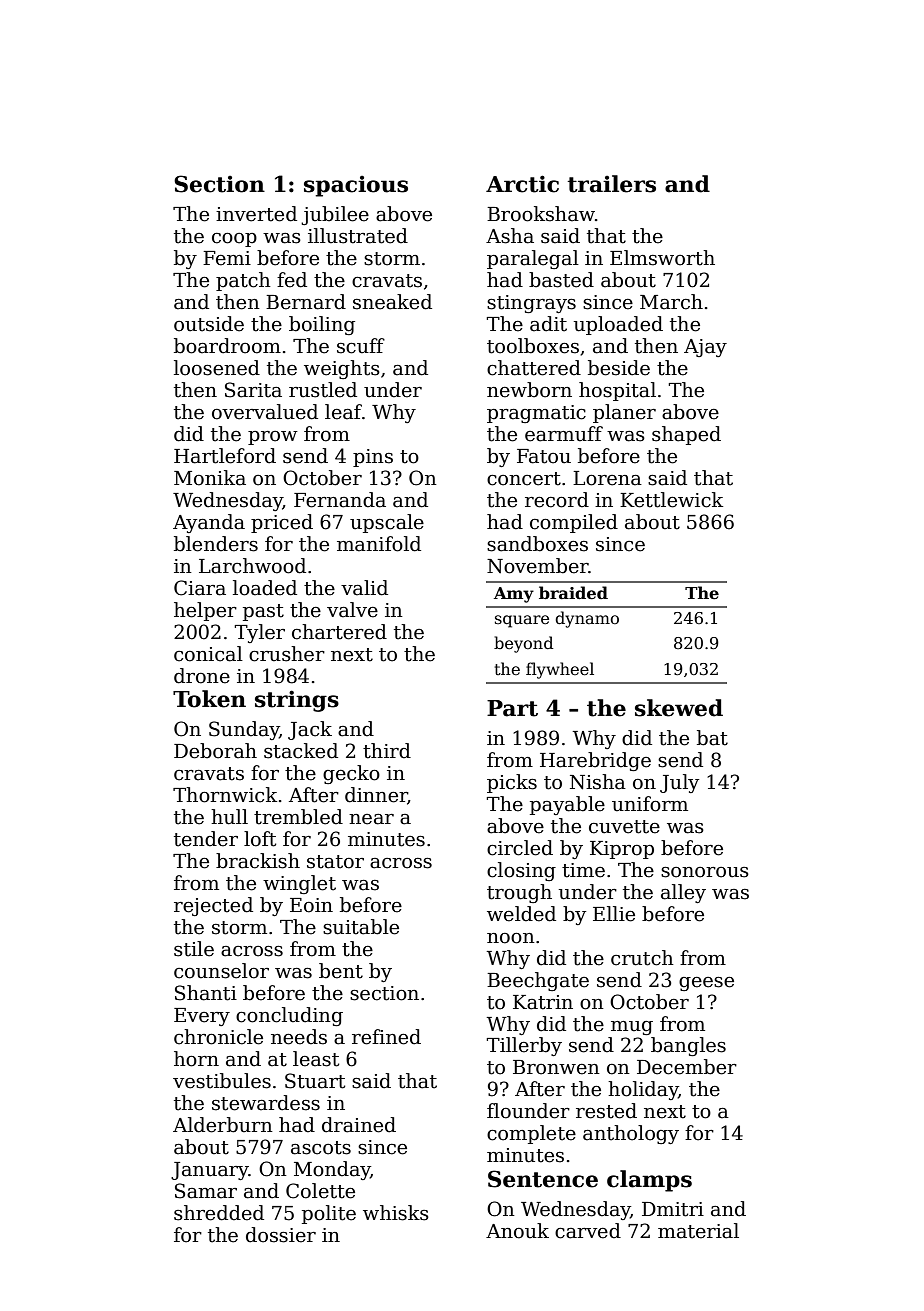 The height and width of the document is (1311, 924). Describe the element at coordinates (642, 958) in the document. I see `crutch` at that location.
